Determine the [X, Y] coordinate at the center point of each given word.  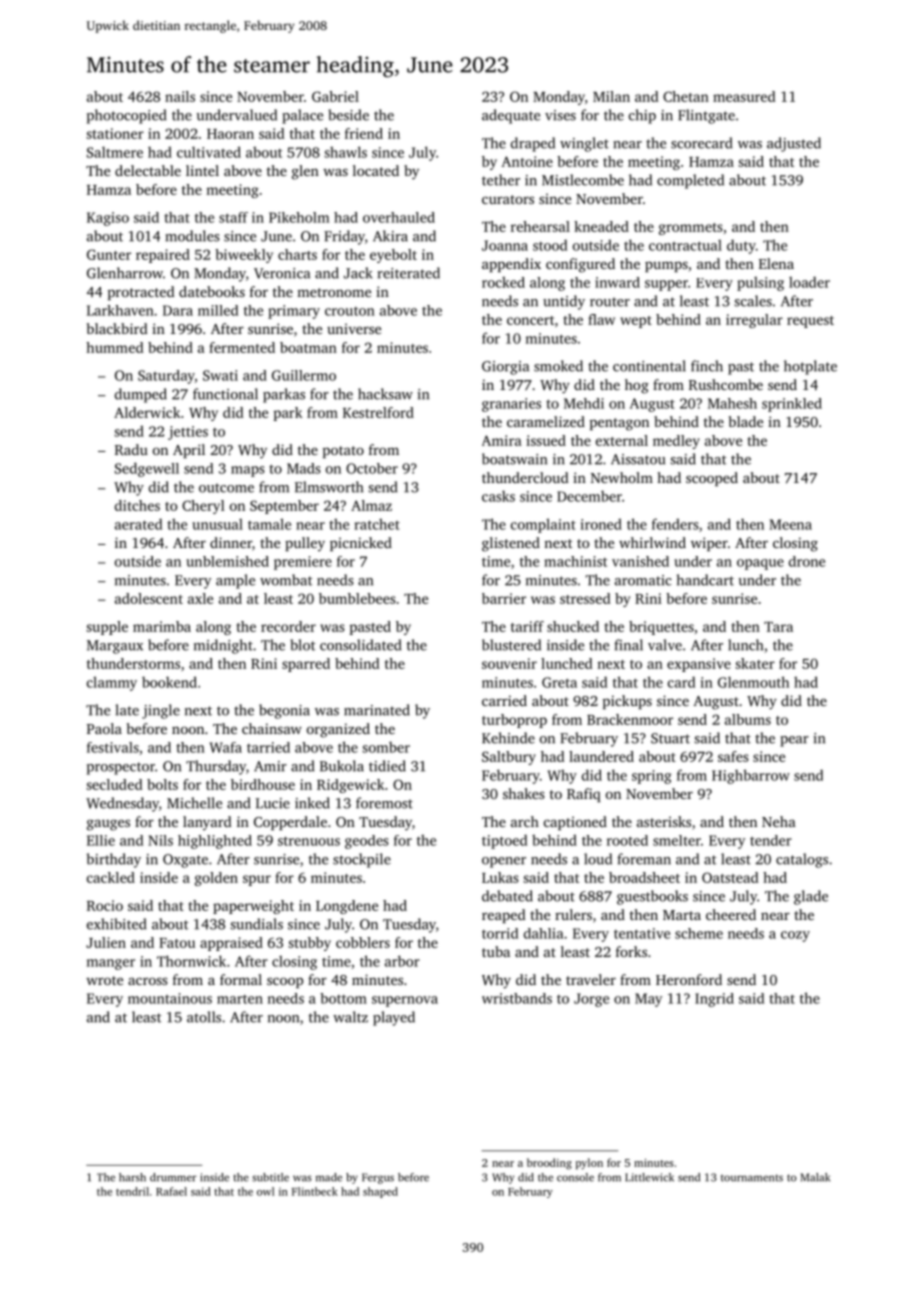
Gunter [109, 254]
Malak [815, 1177]
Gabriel [335, 96]
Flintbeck [315, 1191]
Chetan [686, 96]
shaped [380, 1192]
